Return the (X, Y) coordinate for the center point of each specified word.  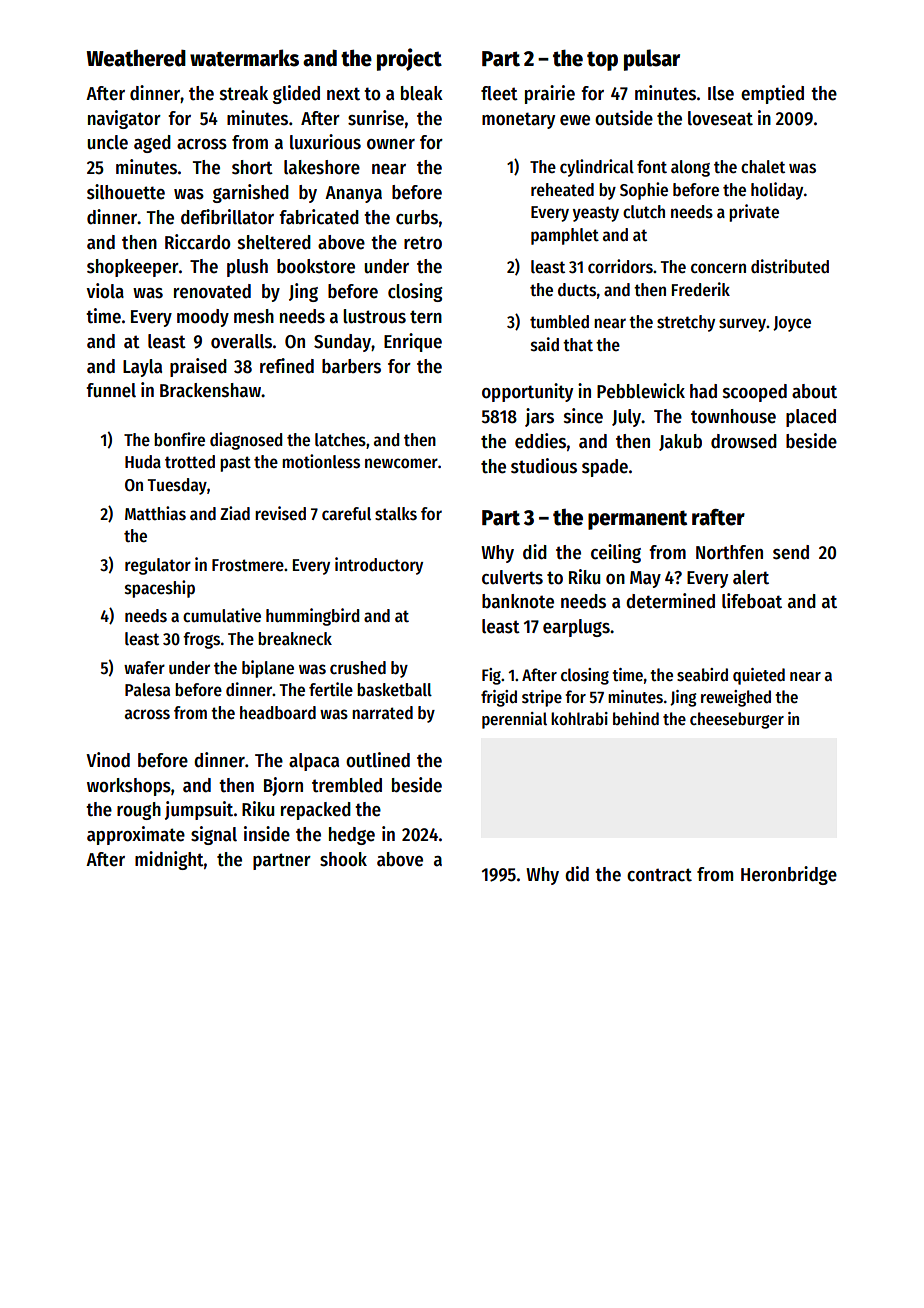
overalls (241, 341)
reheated (562, 190)
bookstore (316, 266)
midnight (169, 860)
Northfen (729, 552)
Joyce (792, 324)
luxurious (325, 142)
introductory (379, 566)
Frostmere (248, 565)
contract (659, 875)
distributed (790, 266)
